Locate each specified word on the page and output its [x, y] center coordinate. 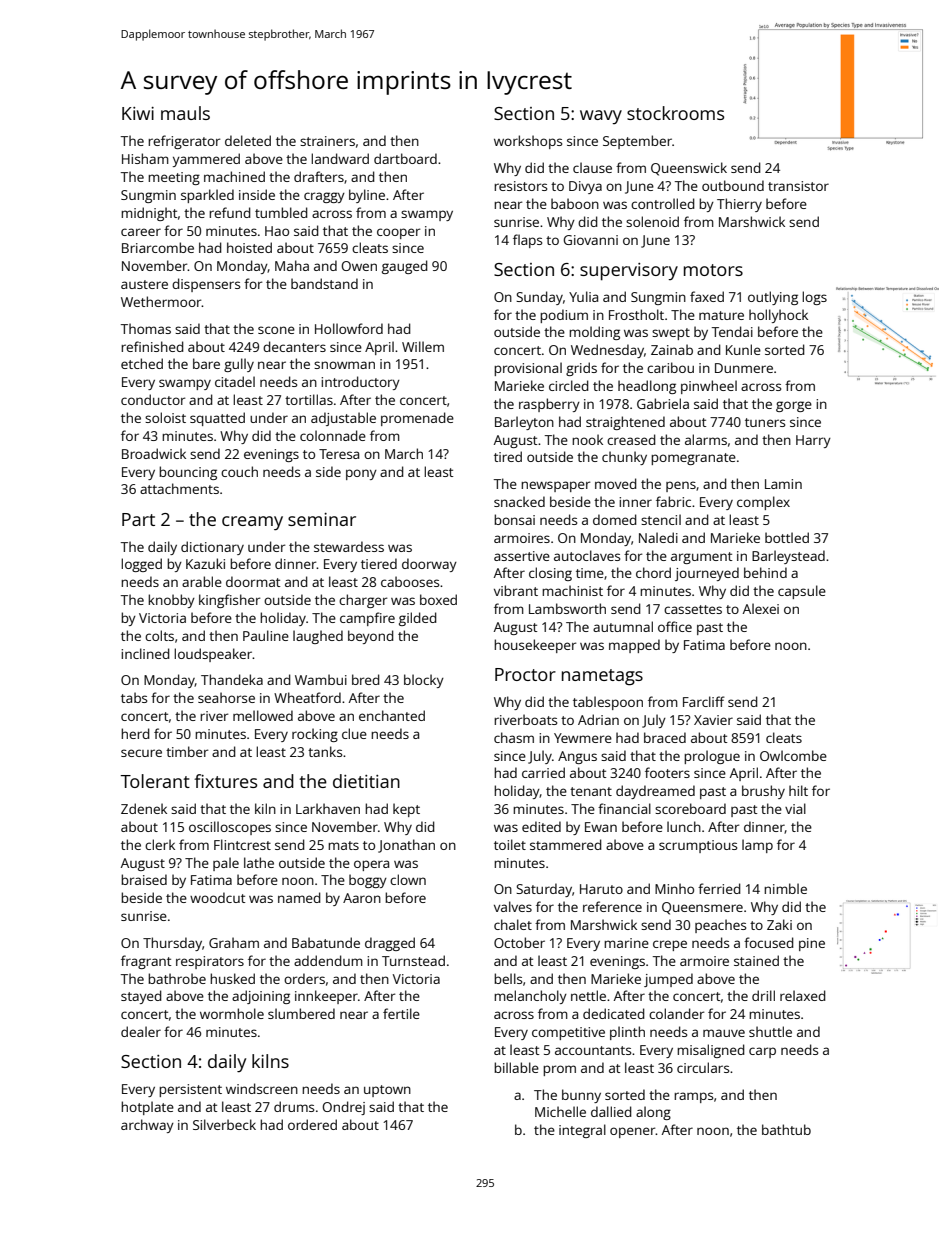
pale [226, 864]
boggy [368, 881]
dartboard [405, 158]
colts [159, 635]
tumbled [281, 212]
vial [795, 808]
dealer [141, 1031]
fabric [673, 501]
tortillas [309, 399]
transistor [798, 186]
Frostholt [636, 314]
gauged [405, 267]
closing [550, 574]
